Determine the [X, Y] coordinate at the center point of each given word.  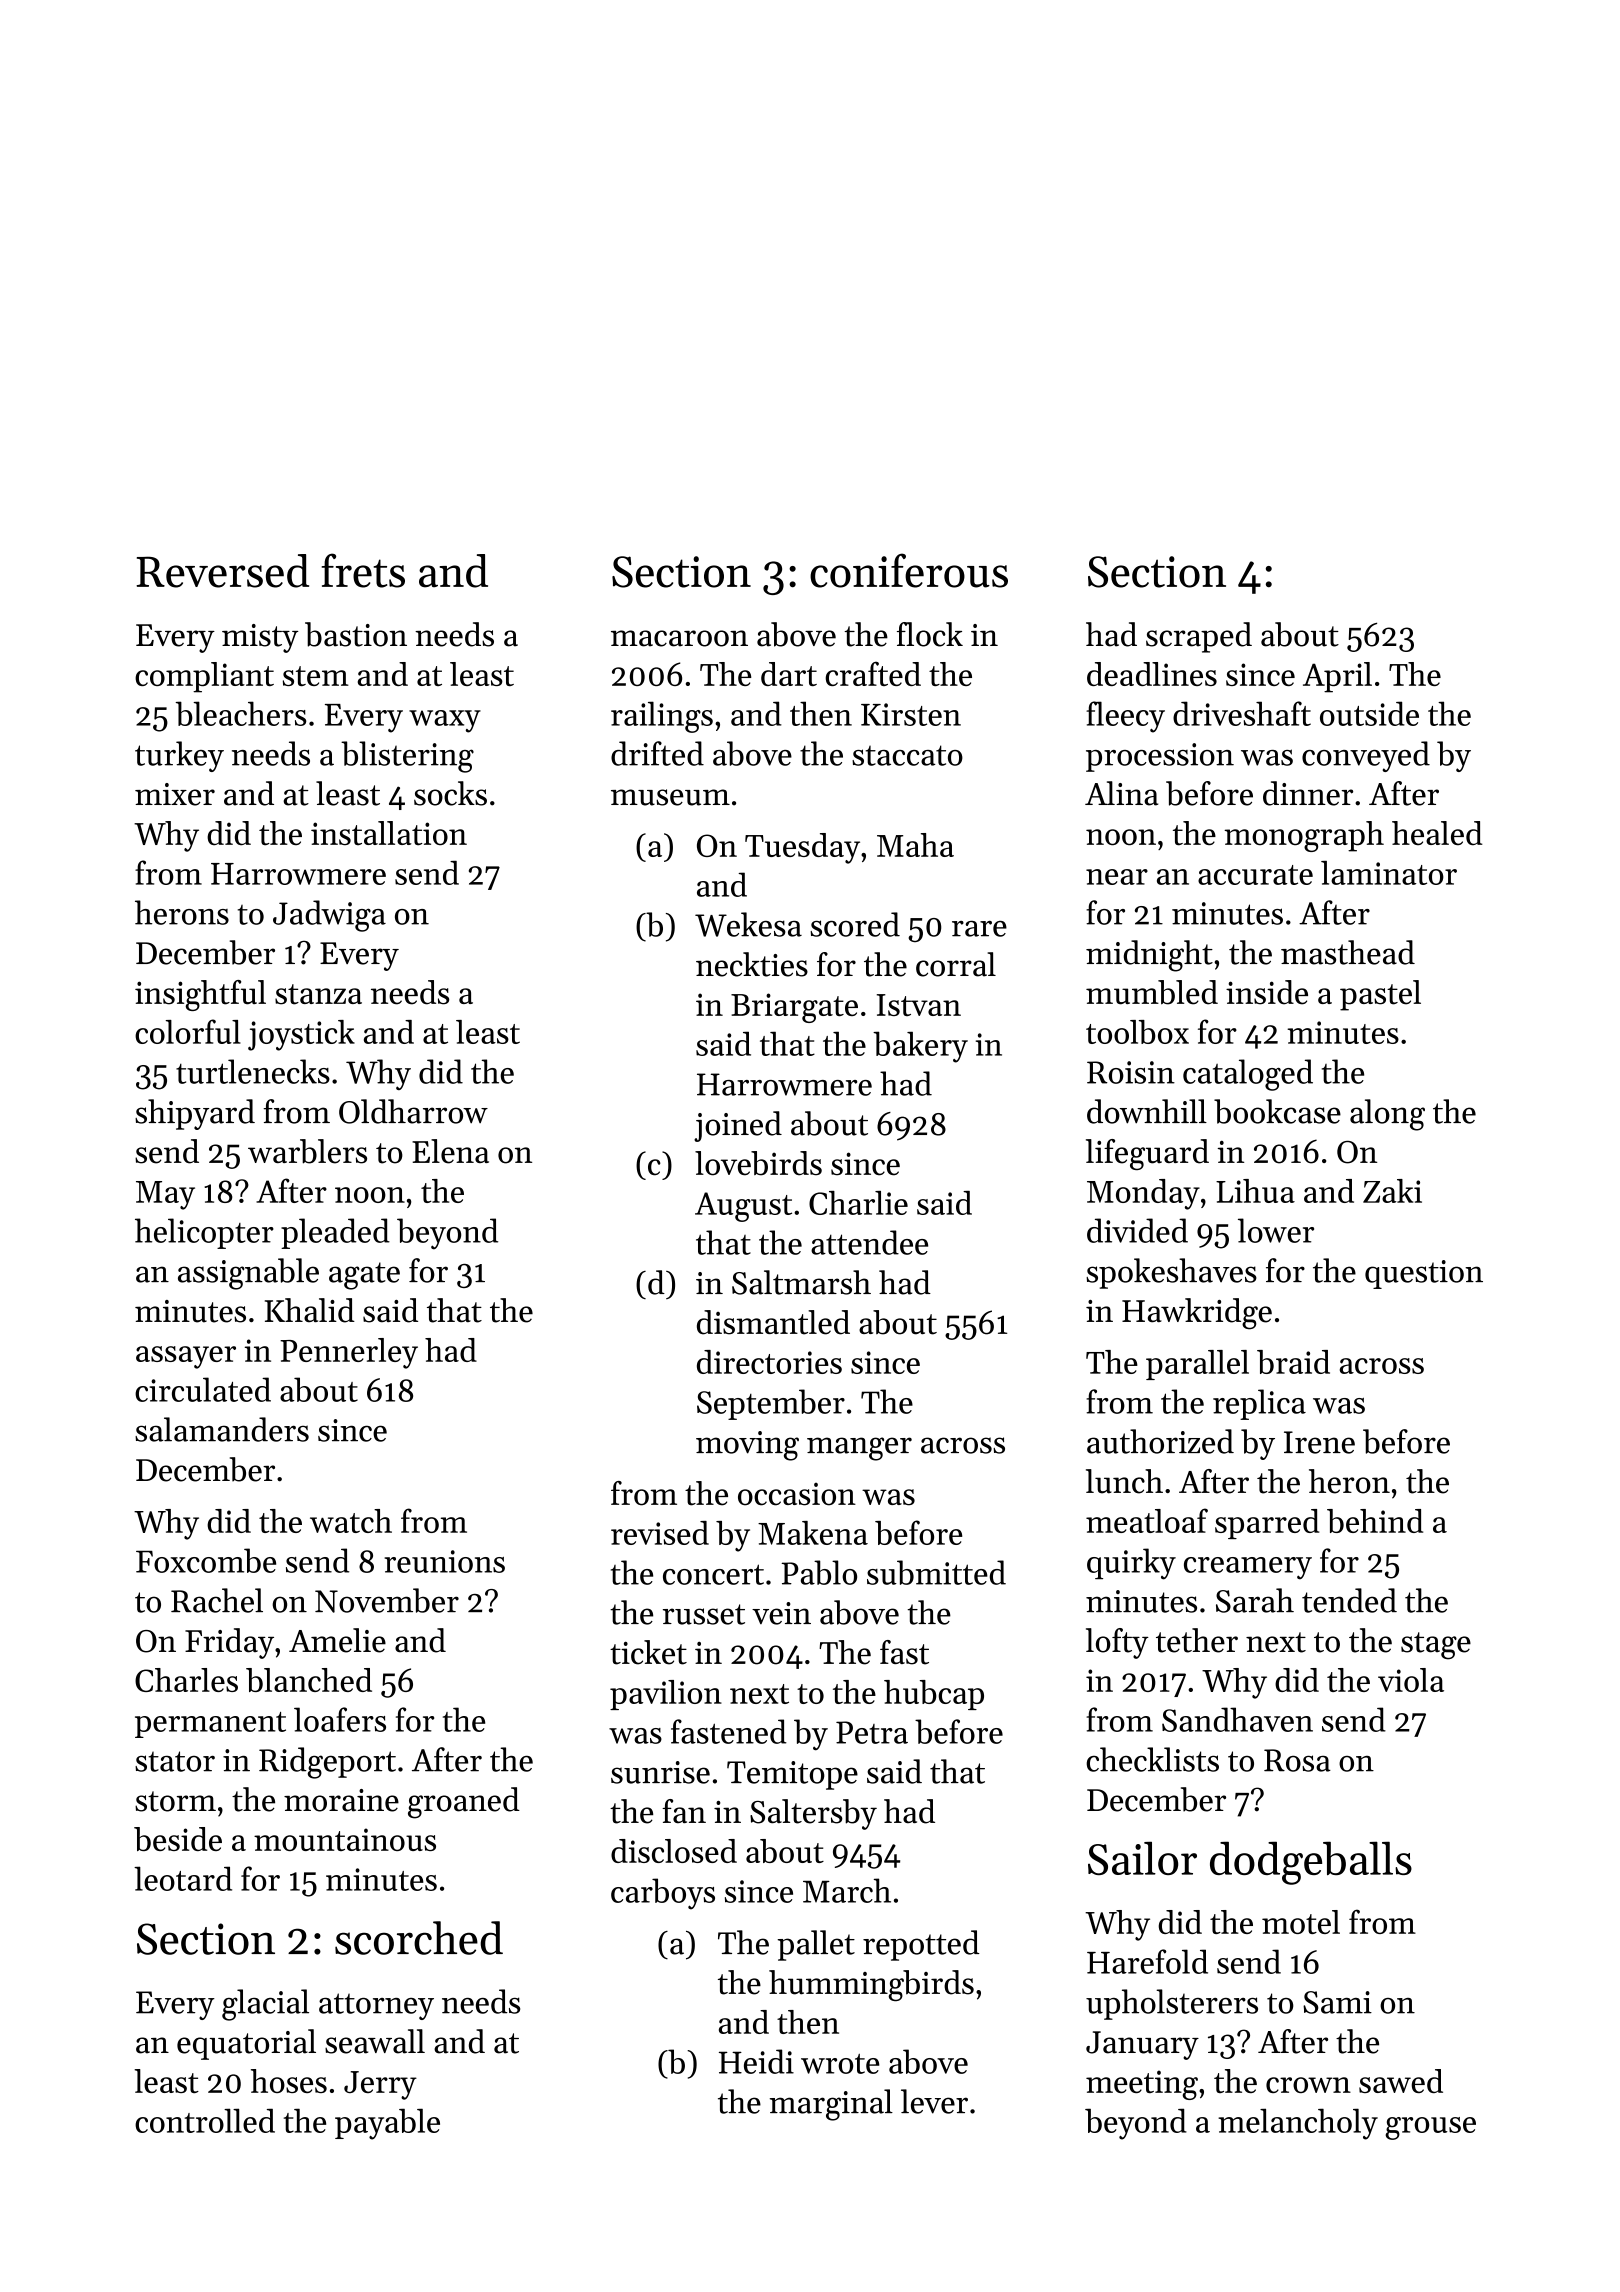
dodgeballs [1311, 1863]
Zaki [1392, 1191]
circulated [203, 1389]
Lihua [1255, 1191]
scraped [1199, 637]
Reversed [222, 571]
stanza [318, 994]
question [1424, 1274]
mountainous [345, 1839]
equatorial [246, 2044]
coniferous [909, 570]
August [743, 1207]
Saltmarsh [801, 1282]
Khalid [310, 1310]
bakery [920, 1047]
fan [684, 1811]
